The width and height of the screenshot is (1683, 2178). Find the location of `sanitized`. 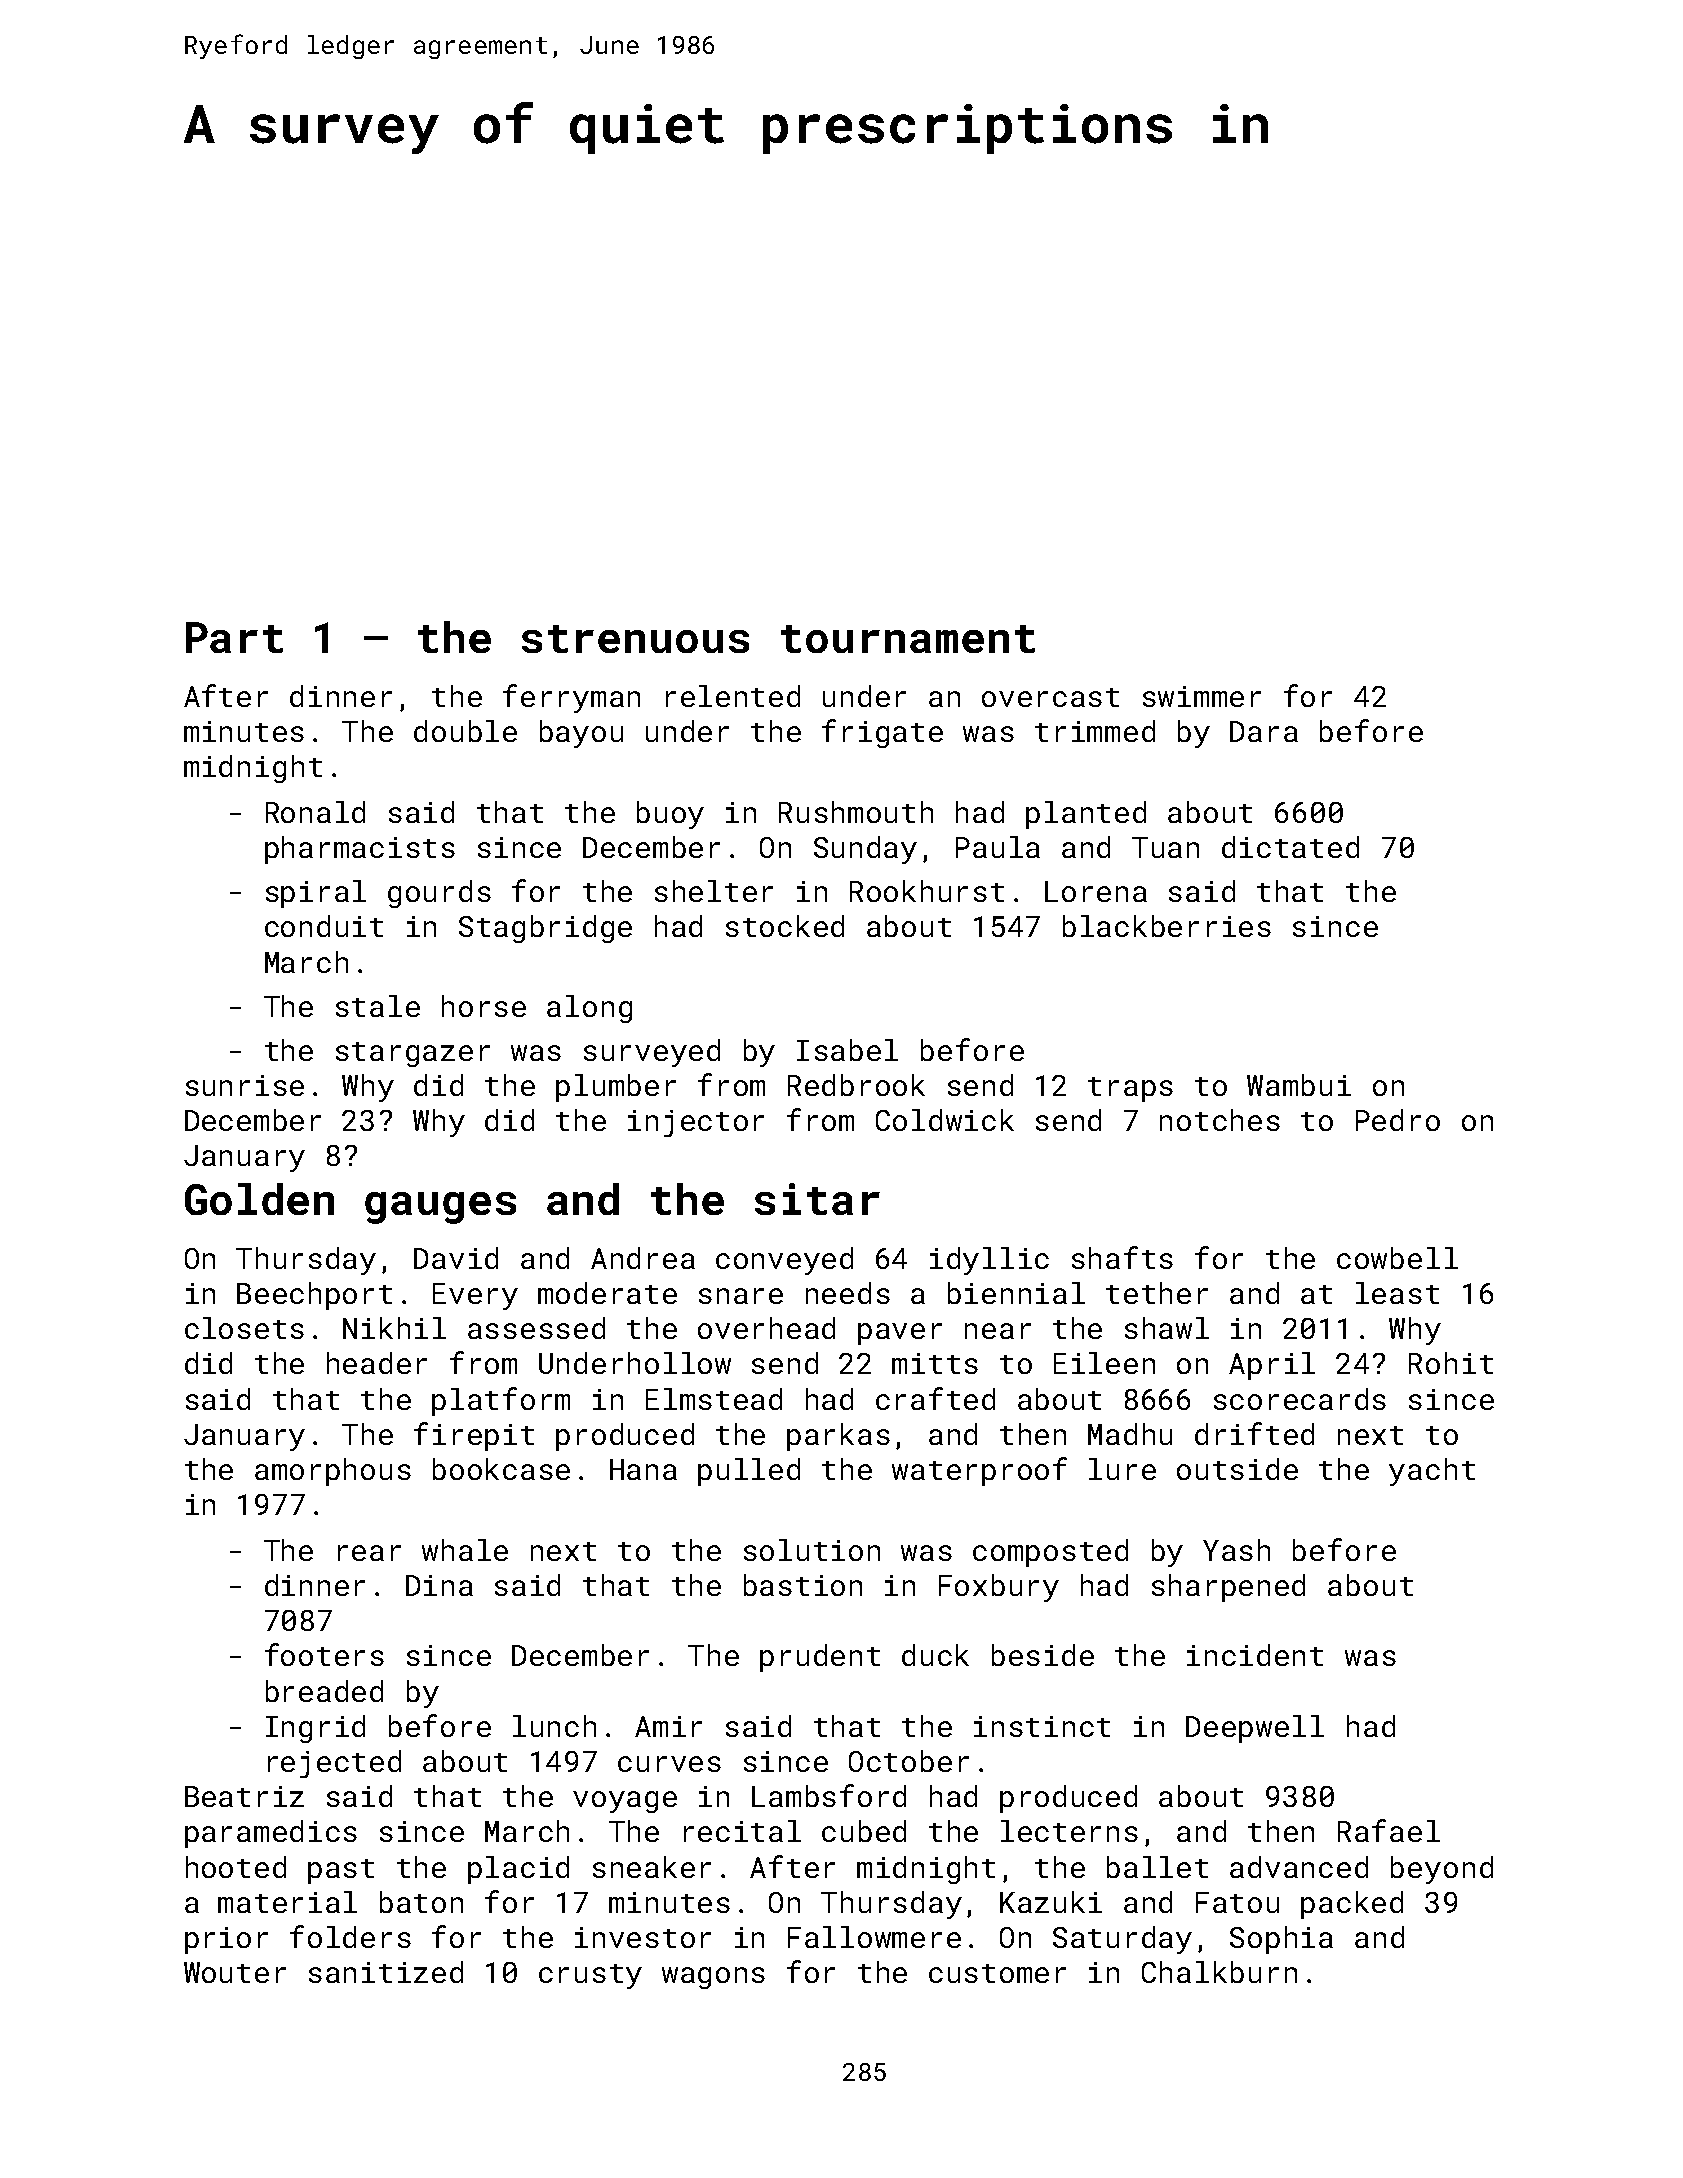

sanitized is located at coordinates (386, 1972).
